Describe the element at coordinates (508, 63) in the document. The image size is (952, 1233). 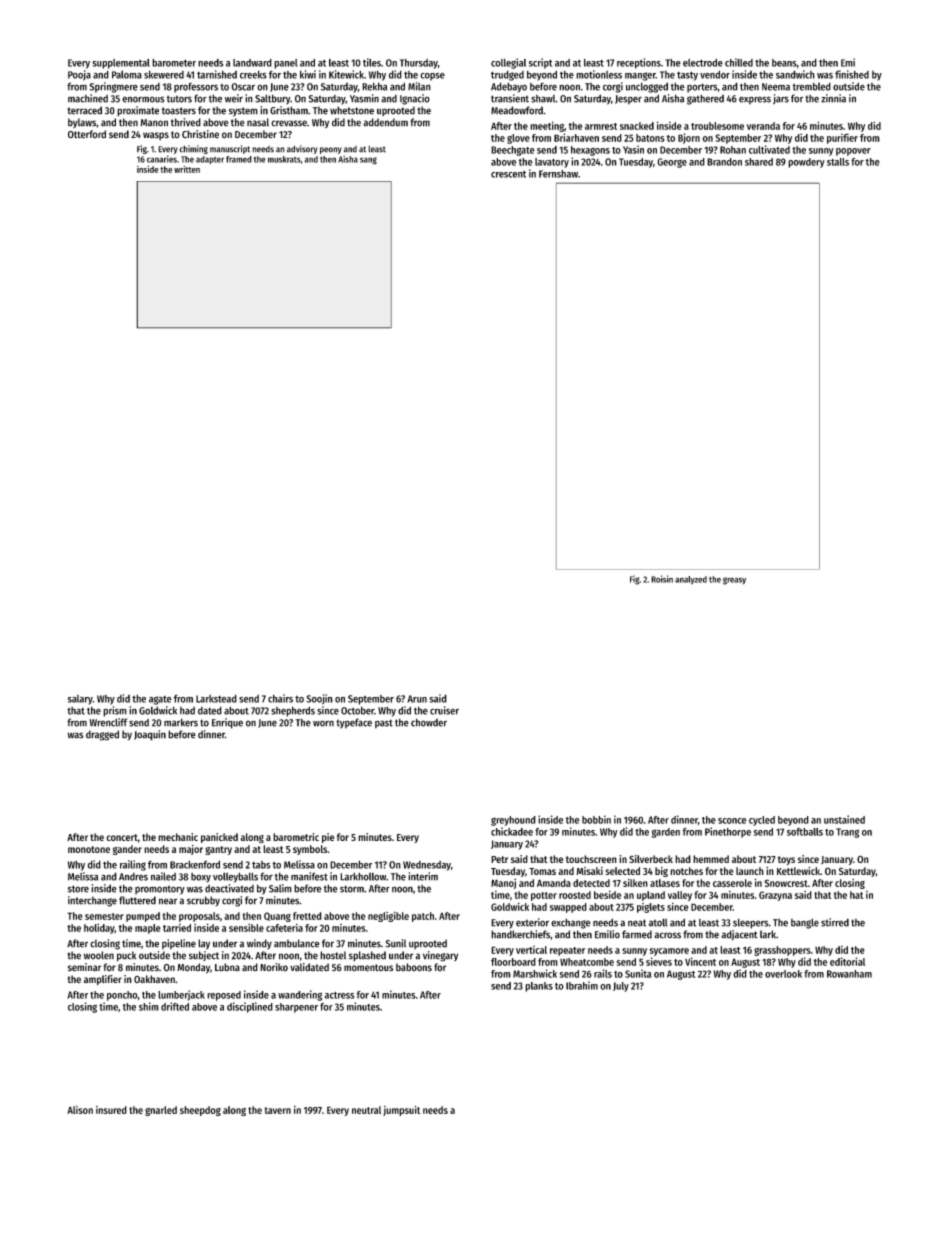
I see `collegial` at that location.
